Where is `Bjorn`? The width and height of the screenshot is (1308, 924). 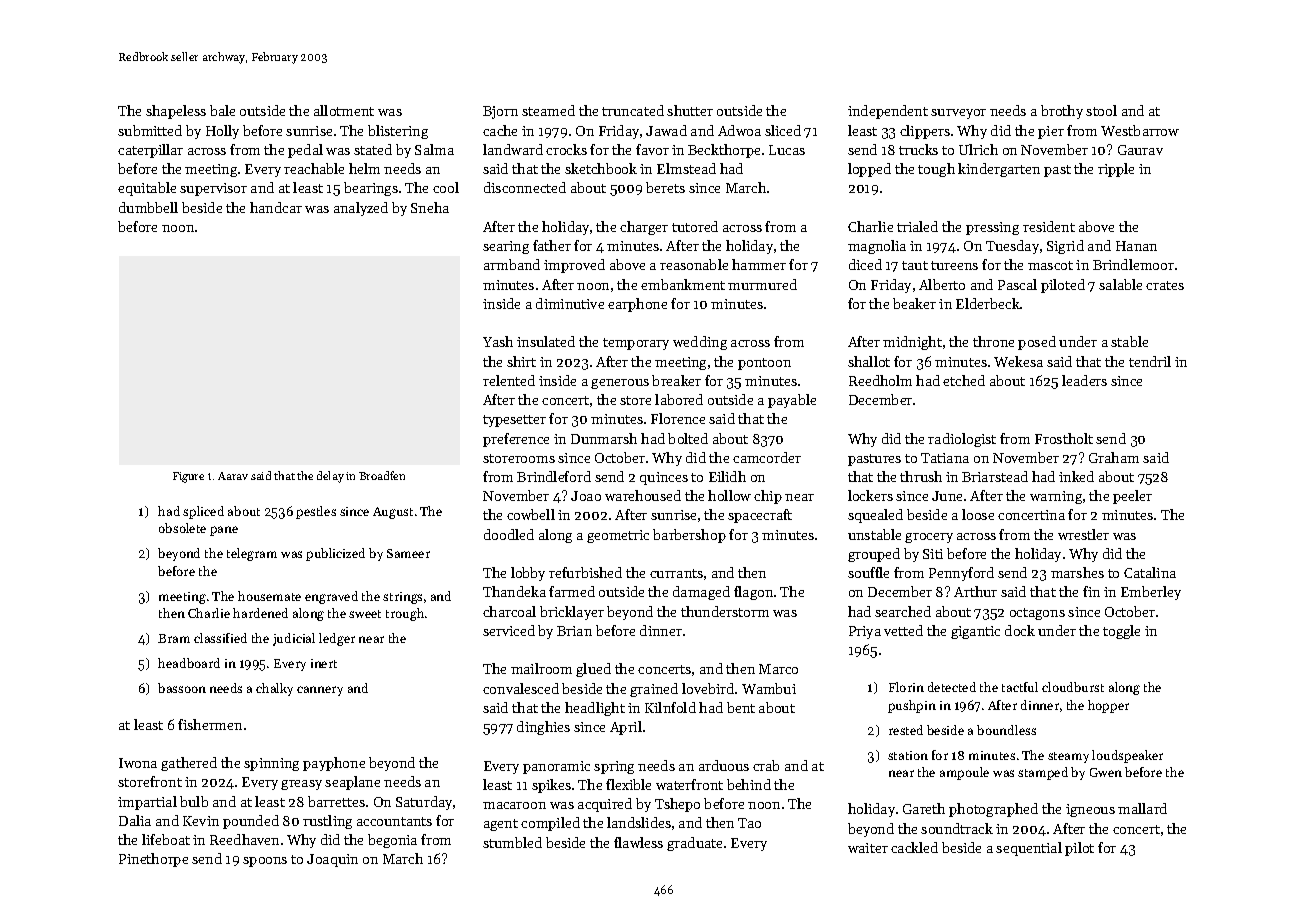 Bjorn is located at coordinates (500, 112).
